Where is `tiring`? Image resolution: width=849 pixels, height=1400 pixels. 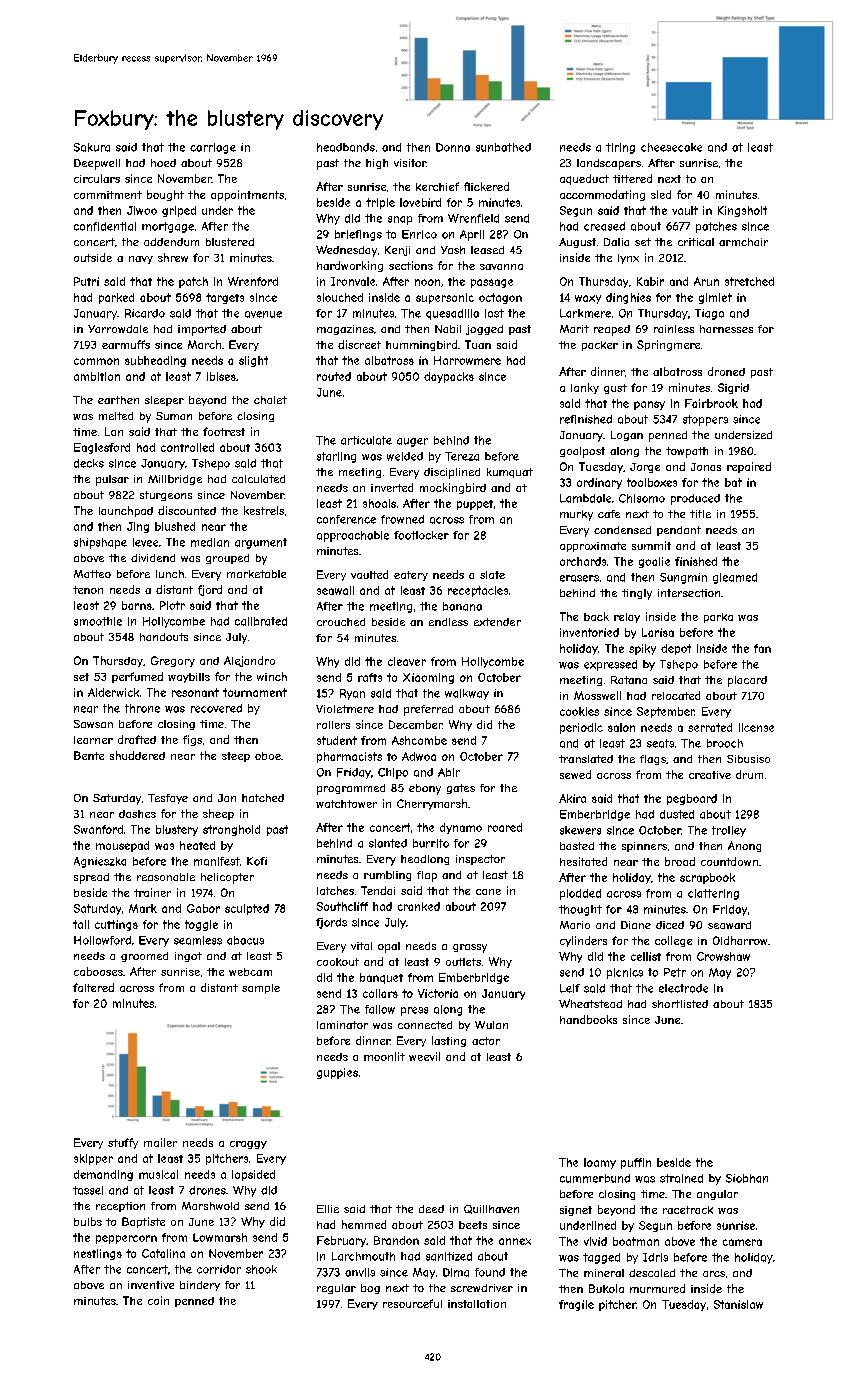
tiring is located at coordinates (620, 148).
